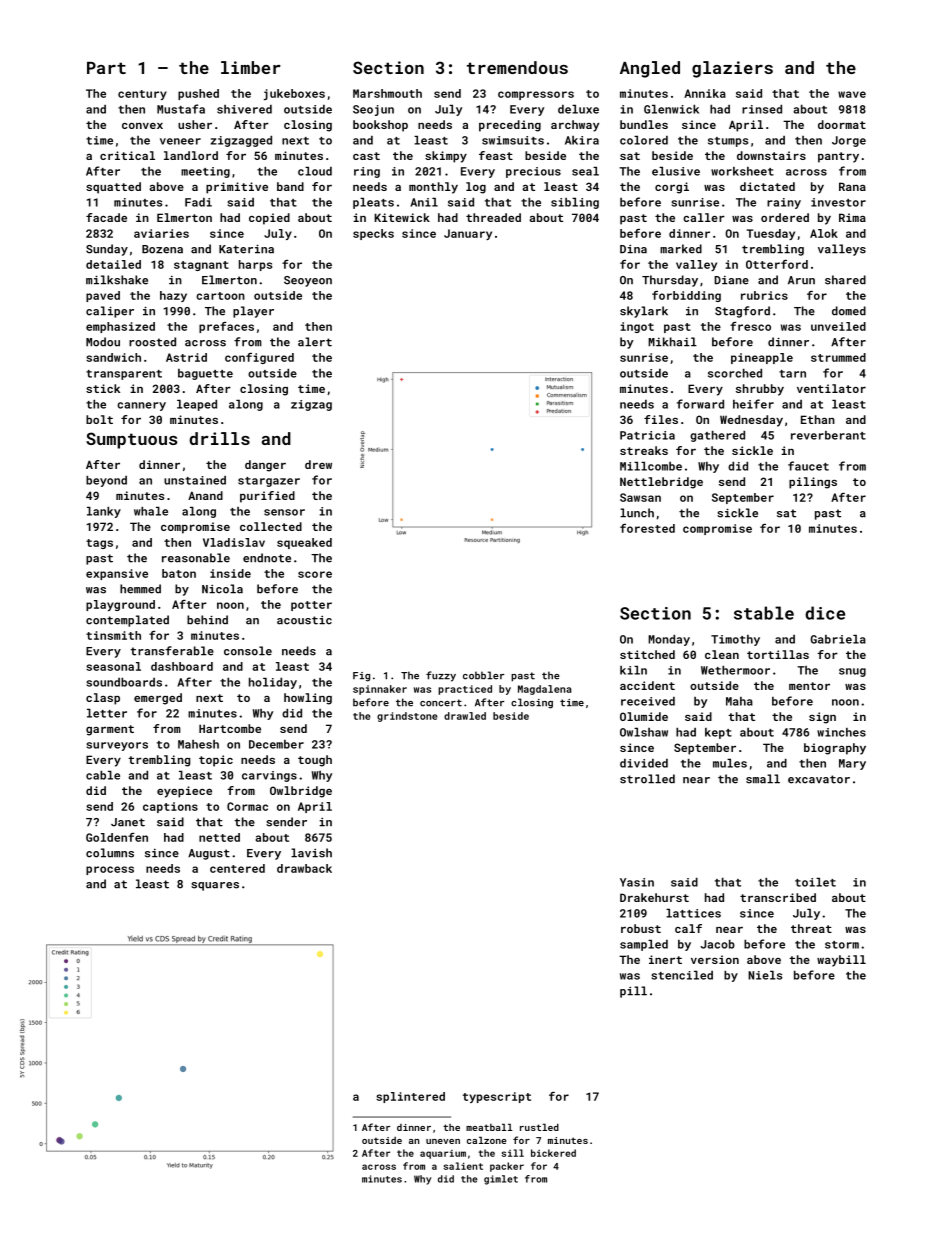 The image size is (952, 1233). Describe the element at coordinates (732, 69) in the image. I see `glaziers` at that location.
